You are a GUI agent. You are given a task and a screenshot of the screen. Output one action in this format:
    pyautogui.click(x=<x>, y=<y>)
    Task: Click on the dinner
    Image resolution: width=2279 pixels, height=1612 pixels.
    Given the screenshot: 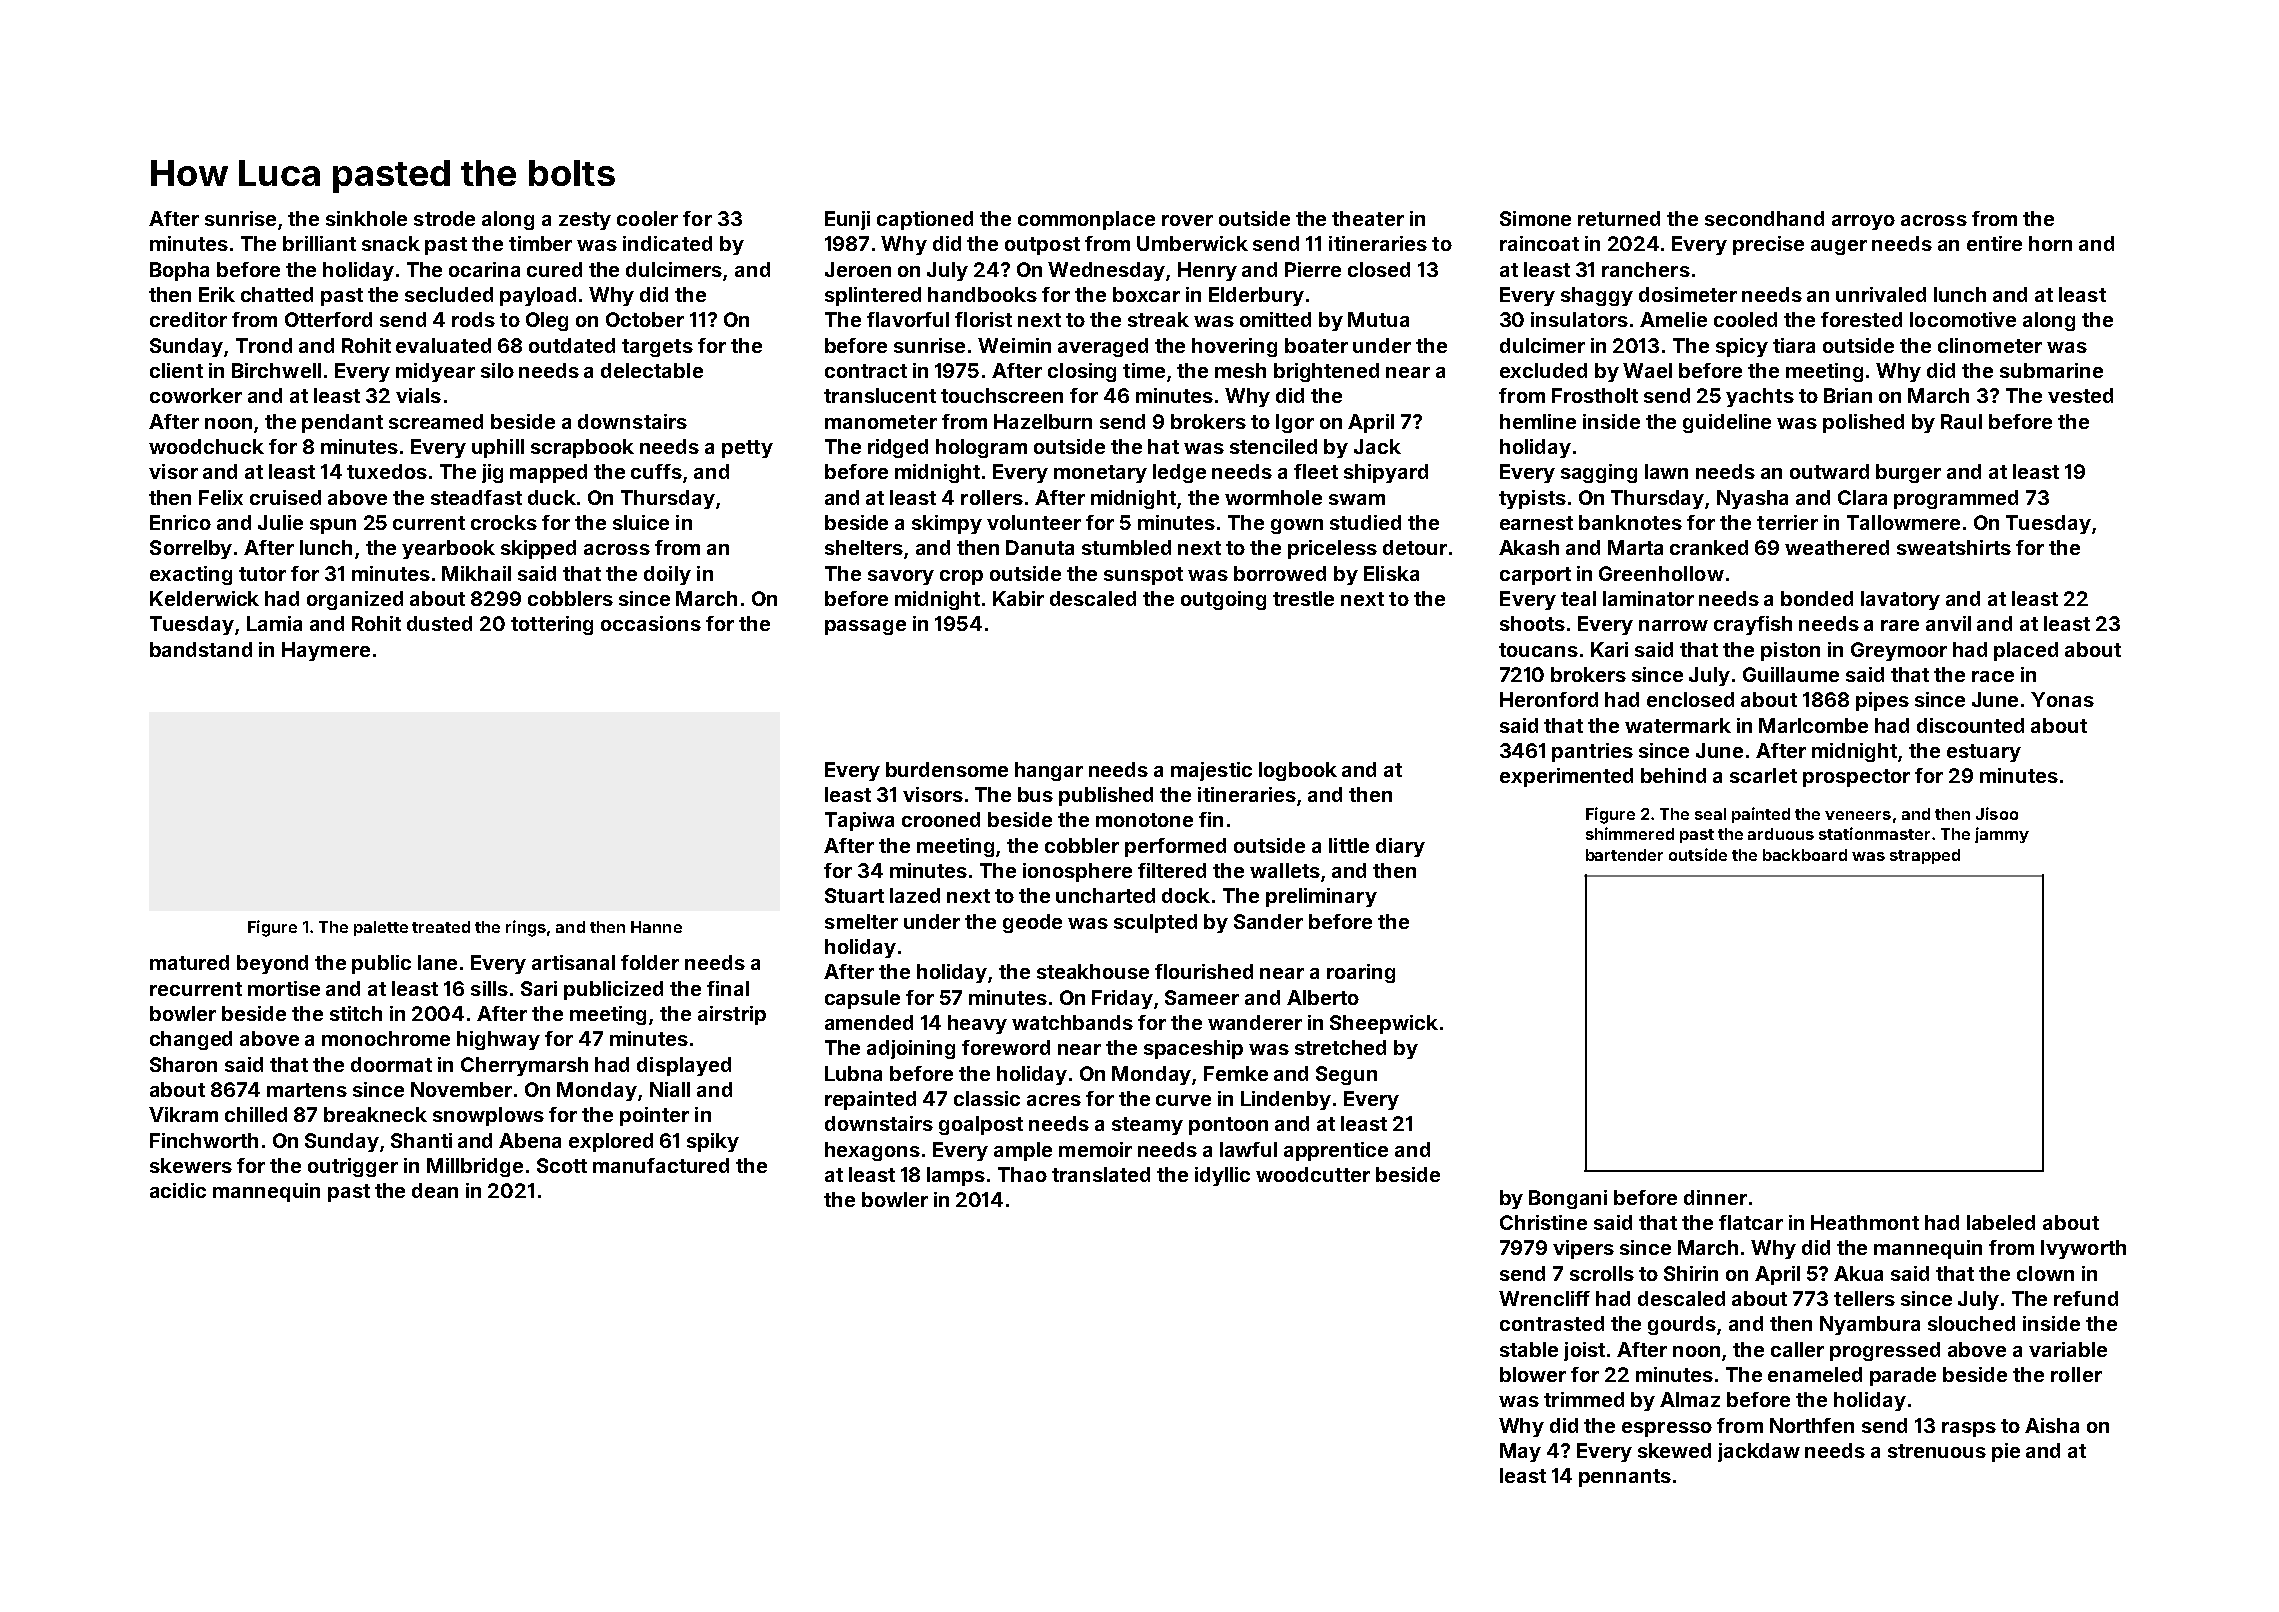 What is the action you would take?
    pyautogui.click(x=1715, y=1197)
